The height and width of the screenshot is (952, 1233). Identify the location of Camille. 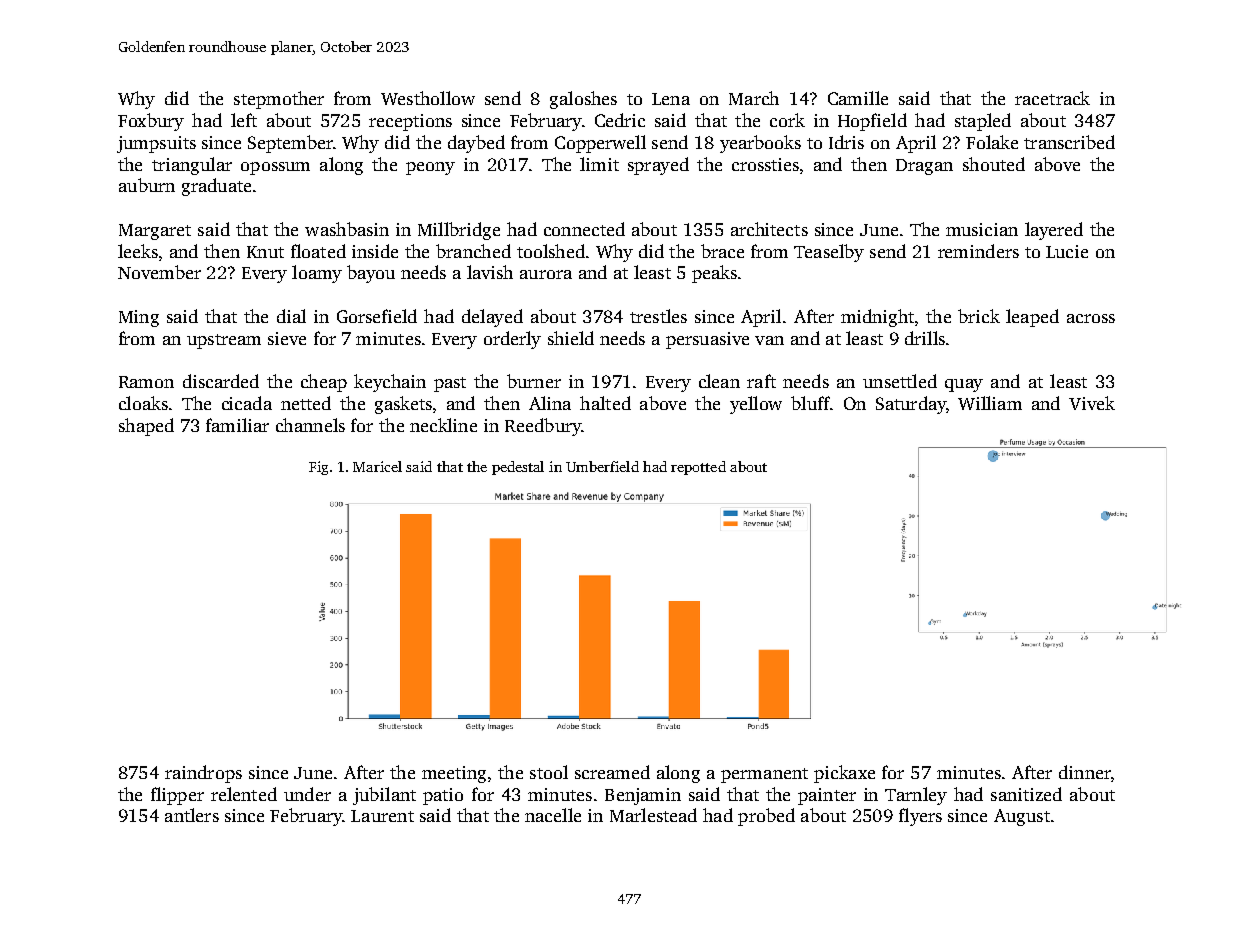
(858, 98).
